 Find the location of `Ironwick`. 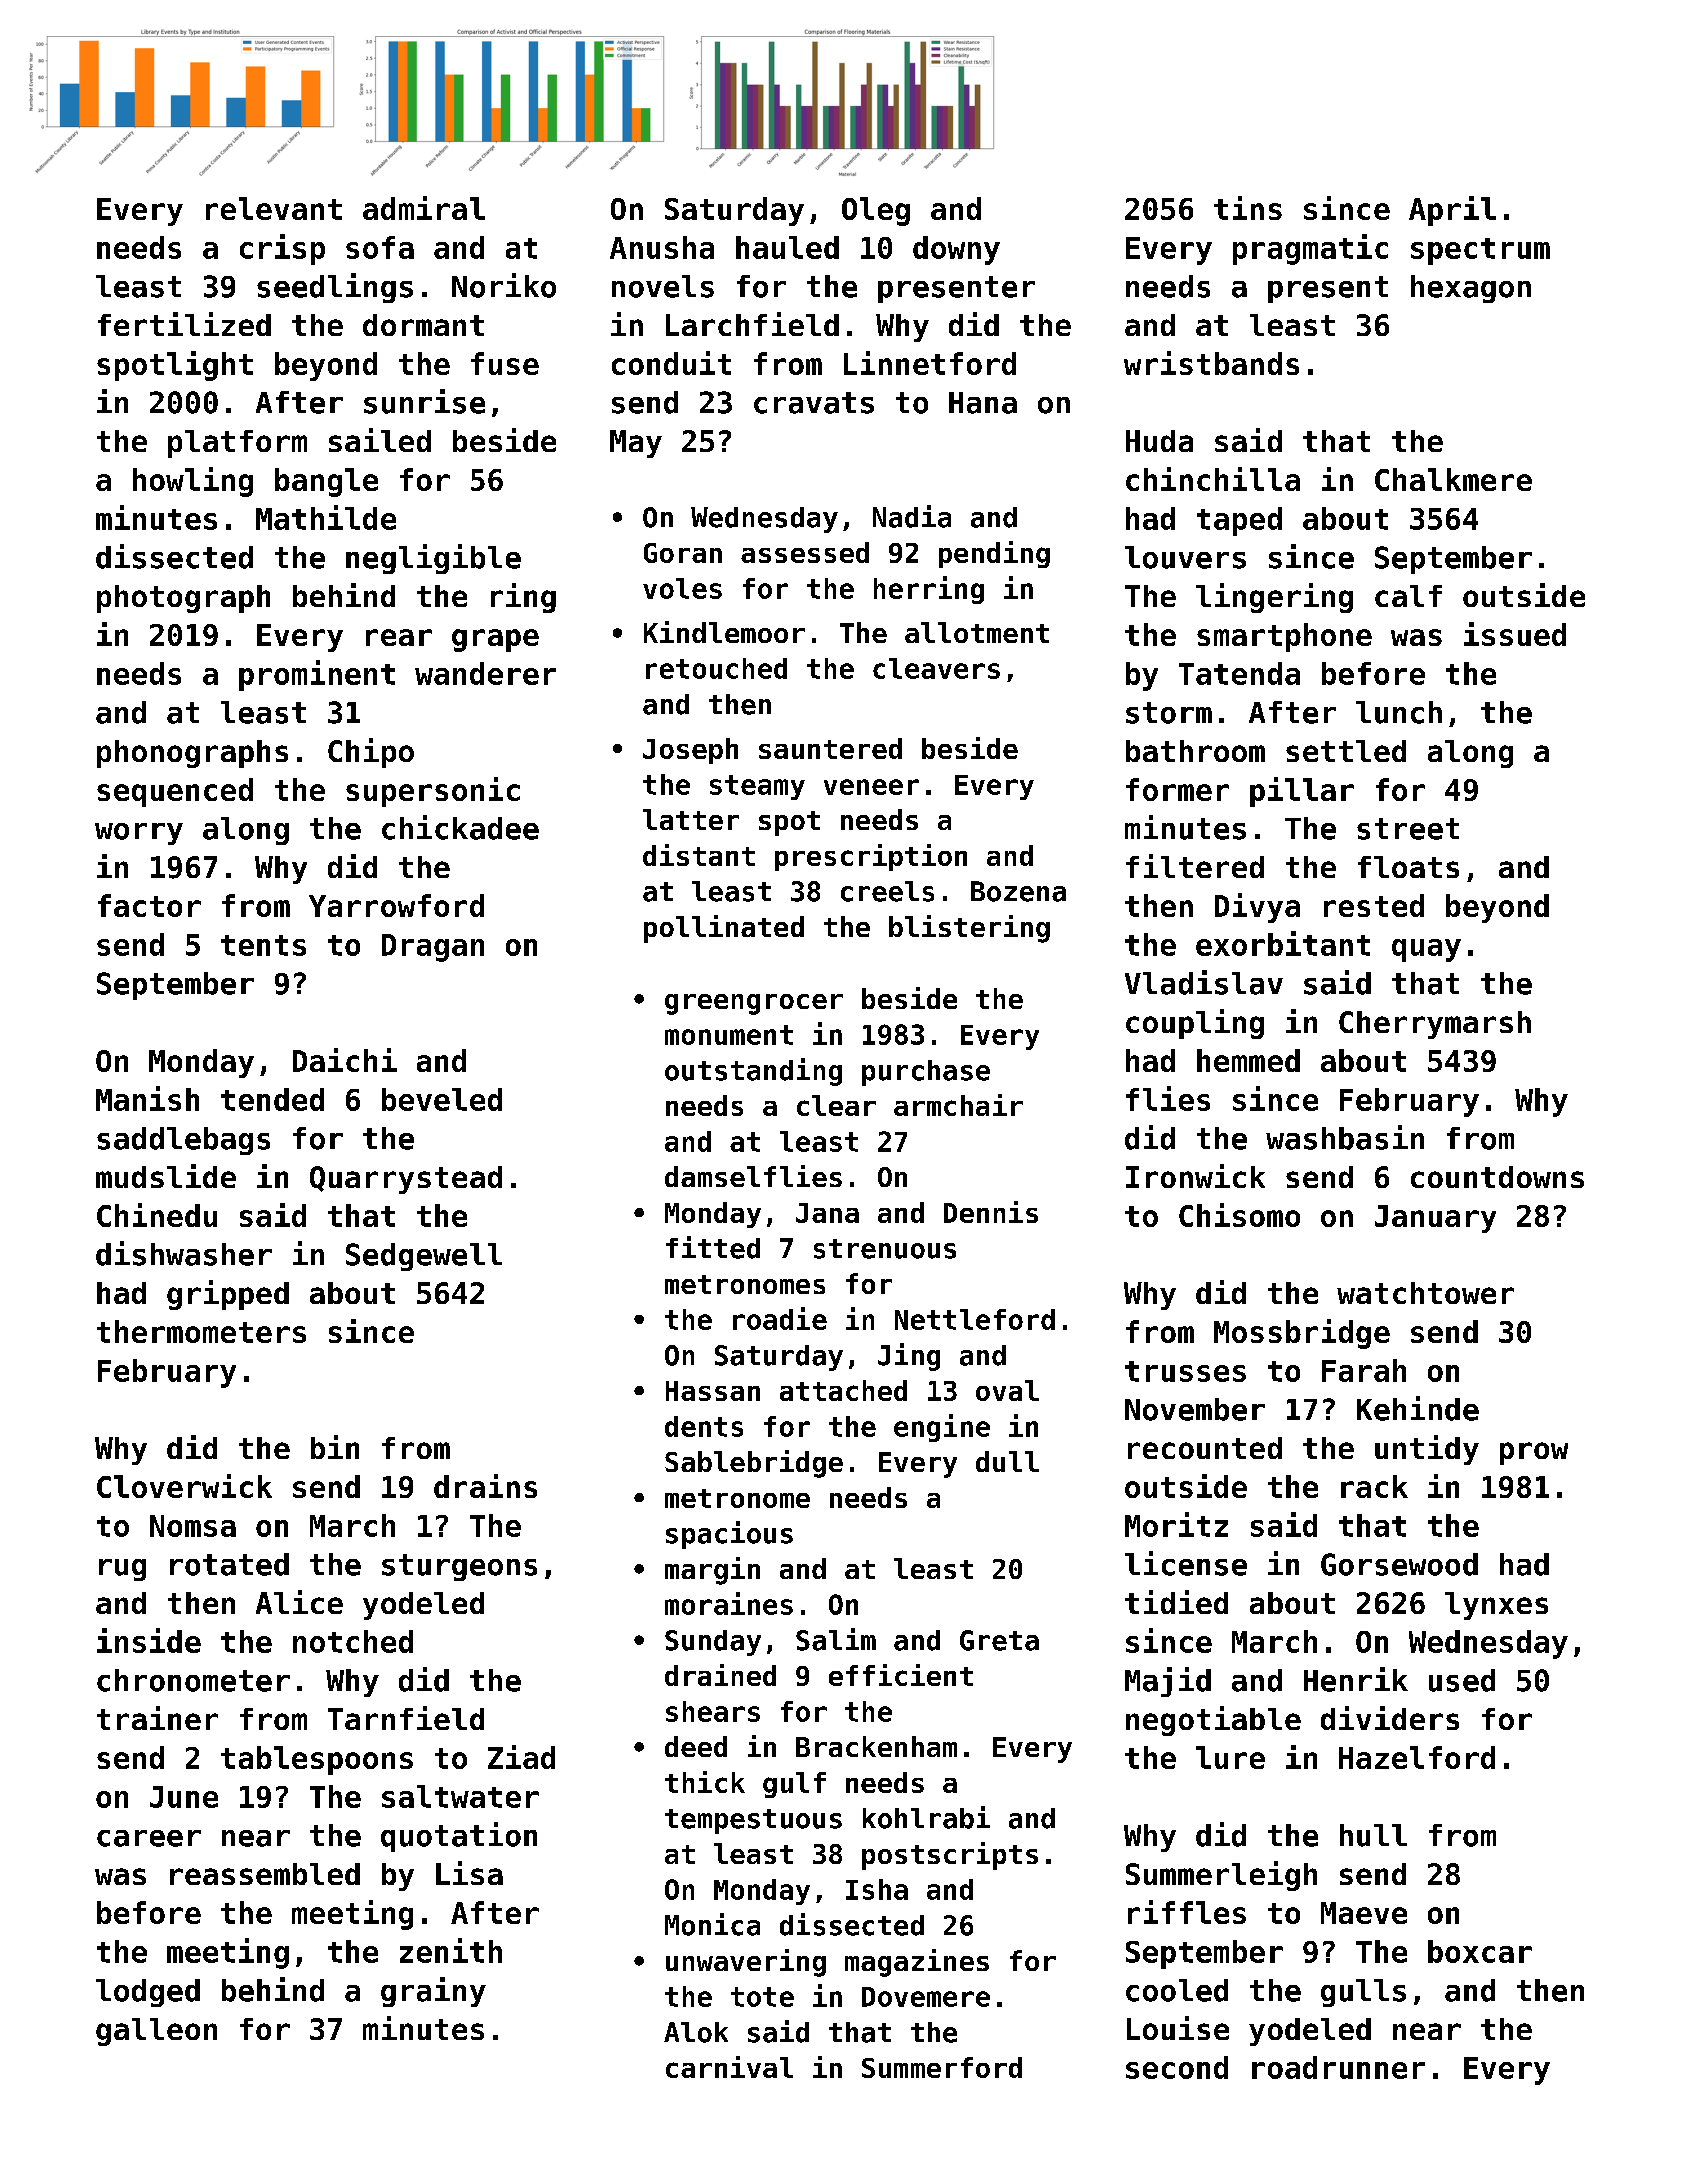

Ironwick is located at coordinates (1195, 1176).
